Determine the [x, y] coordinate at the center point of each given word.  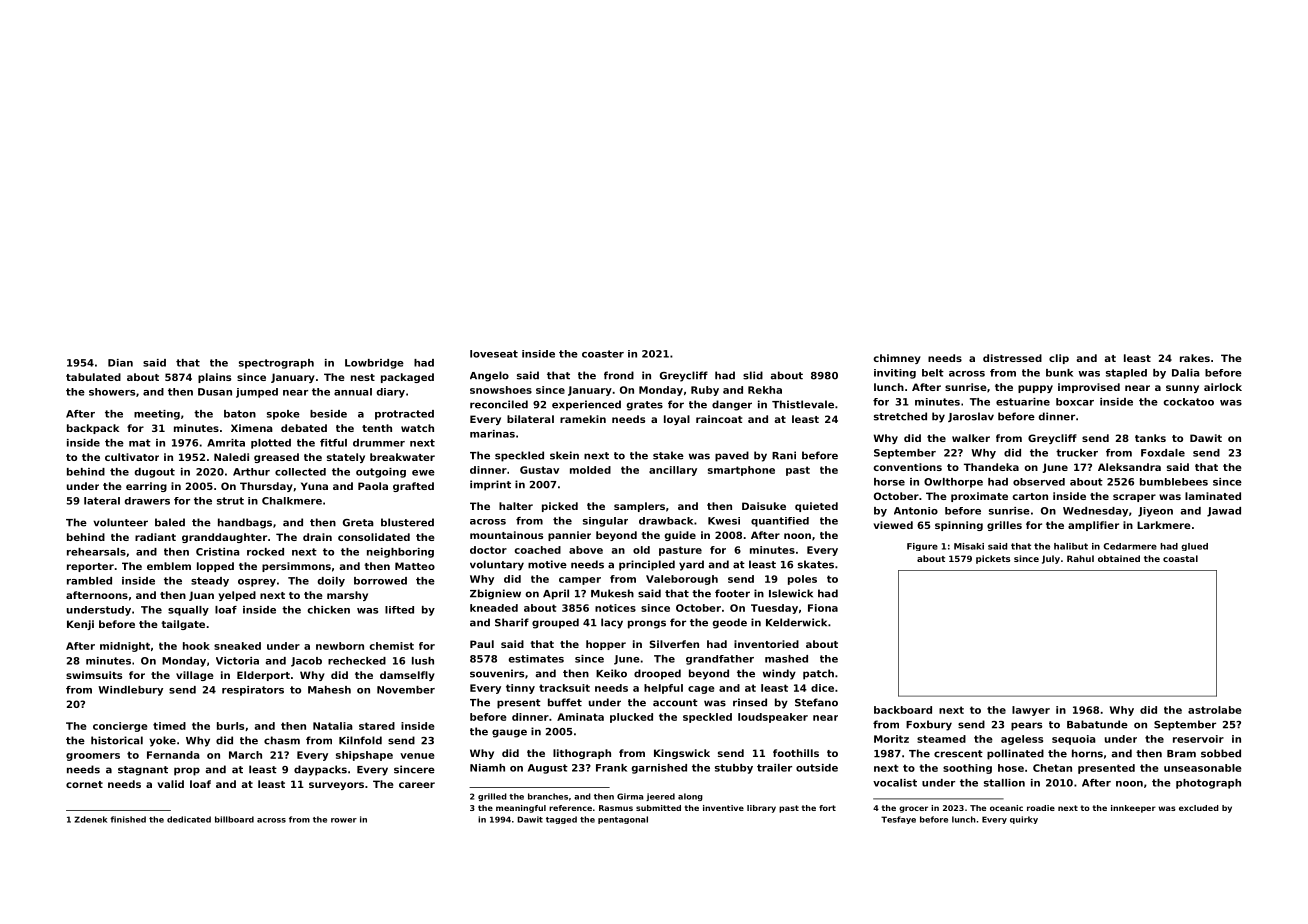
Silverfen [674, 644]
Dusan [215, 392]
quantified [780, 522]
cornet [84, 784]
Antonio [916, 511]
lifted [399, 610]
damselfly [407, 676]
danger [732, 405]
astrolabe [1215, 710]
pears [1026, 726]
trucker [1077, 453]
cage [701, 690]
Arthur [251, 472]
